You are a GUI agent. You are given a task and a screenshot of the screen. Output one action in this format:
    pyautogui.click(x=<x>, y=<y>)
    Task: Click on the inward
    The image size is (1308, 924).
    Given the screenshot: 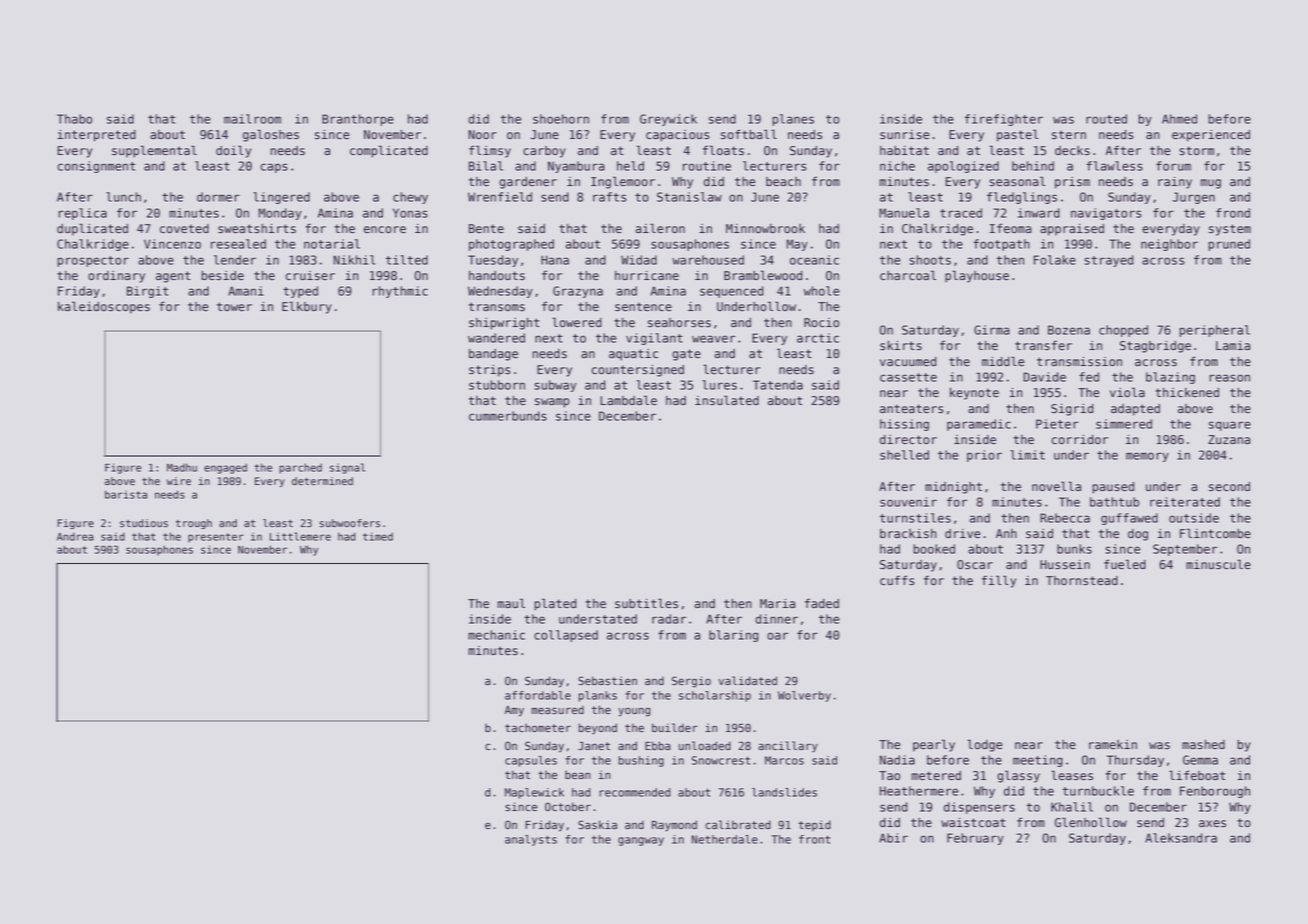 What is the action you would take?
    pyautogui.click(x=1039, y=213)
